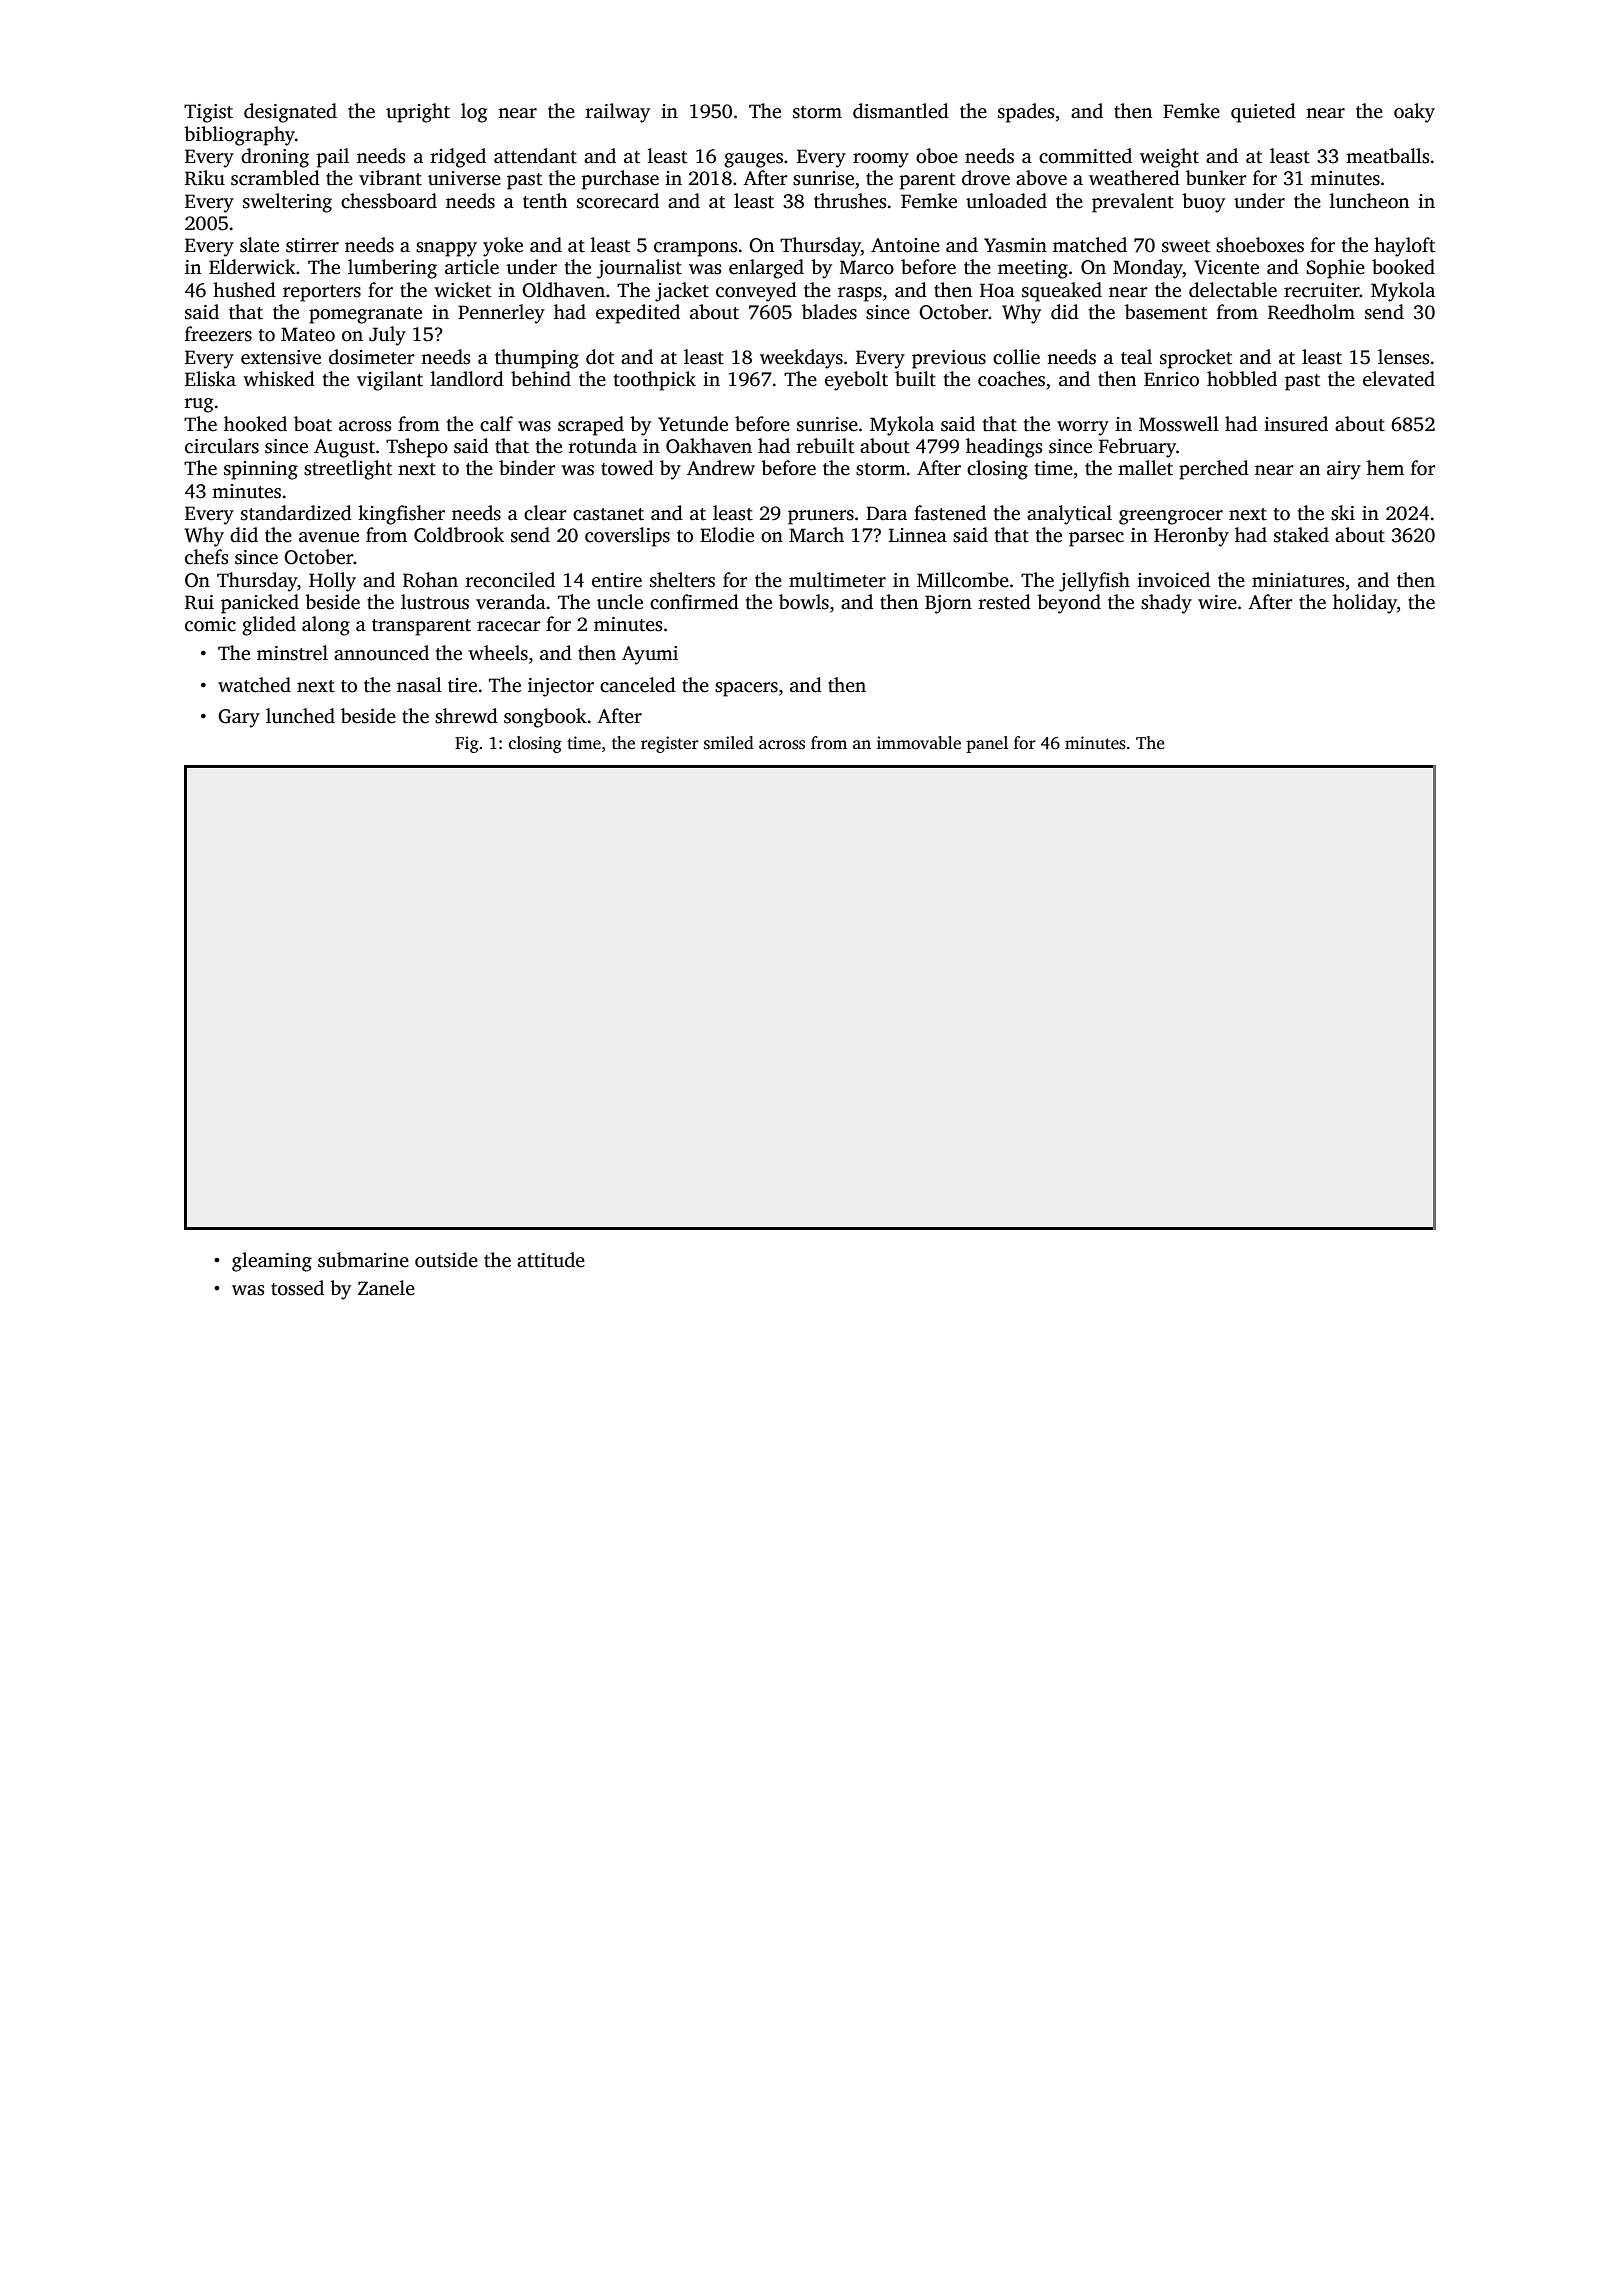  I want to click on immovable, so click(919, 743).
